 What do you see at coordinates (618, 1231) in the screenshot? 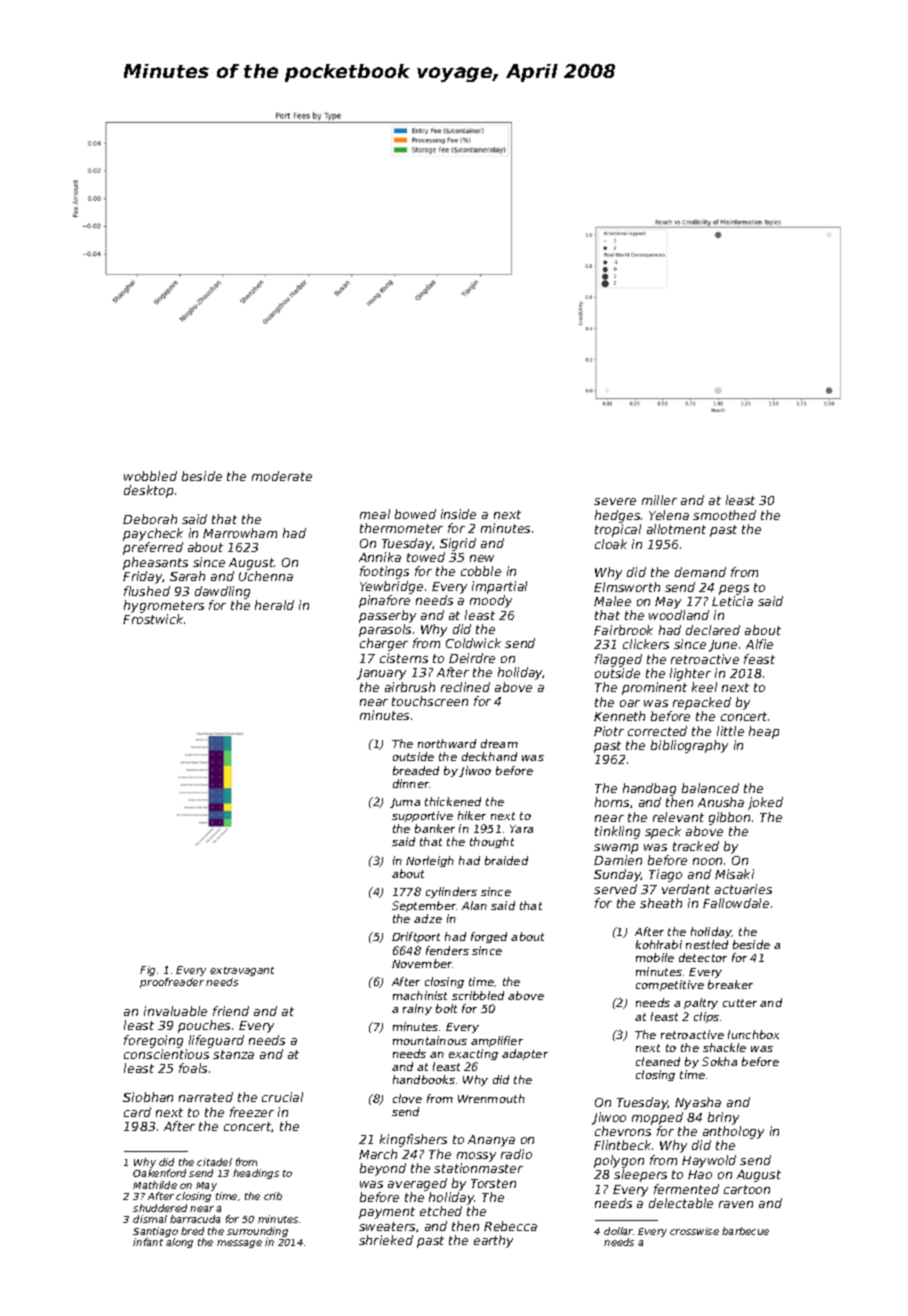
I see `dollar` at bounding box center [618, 1231].
